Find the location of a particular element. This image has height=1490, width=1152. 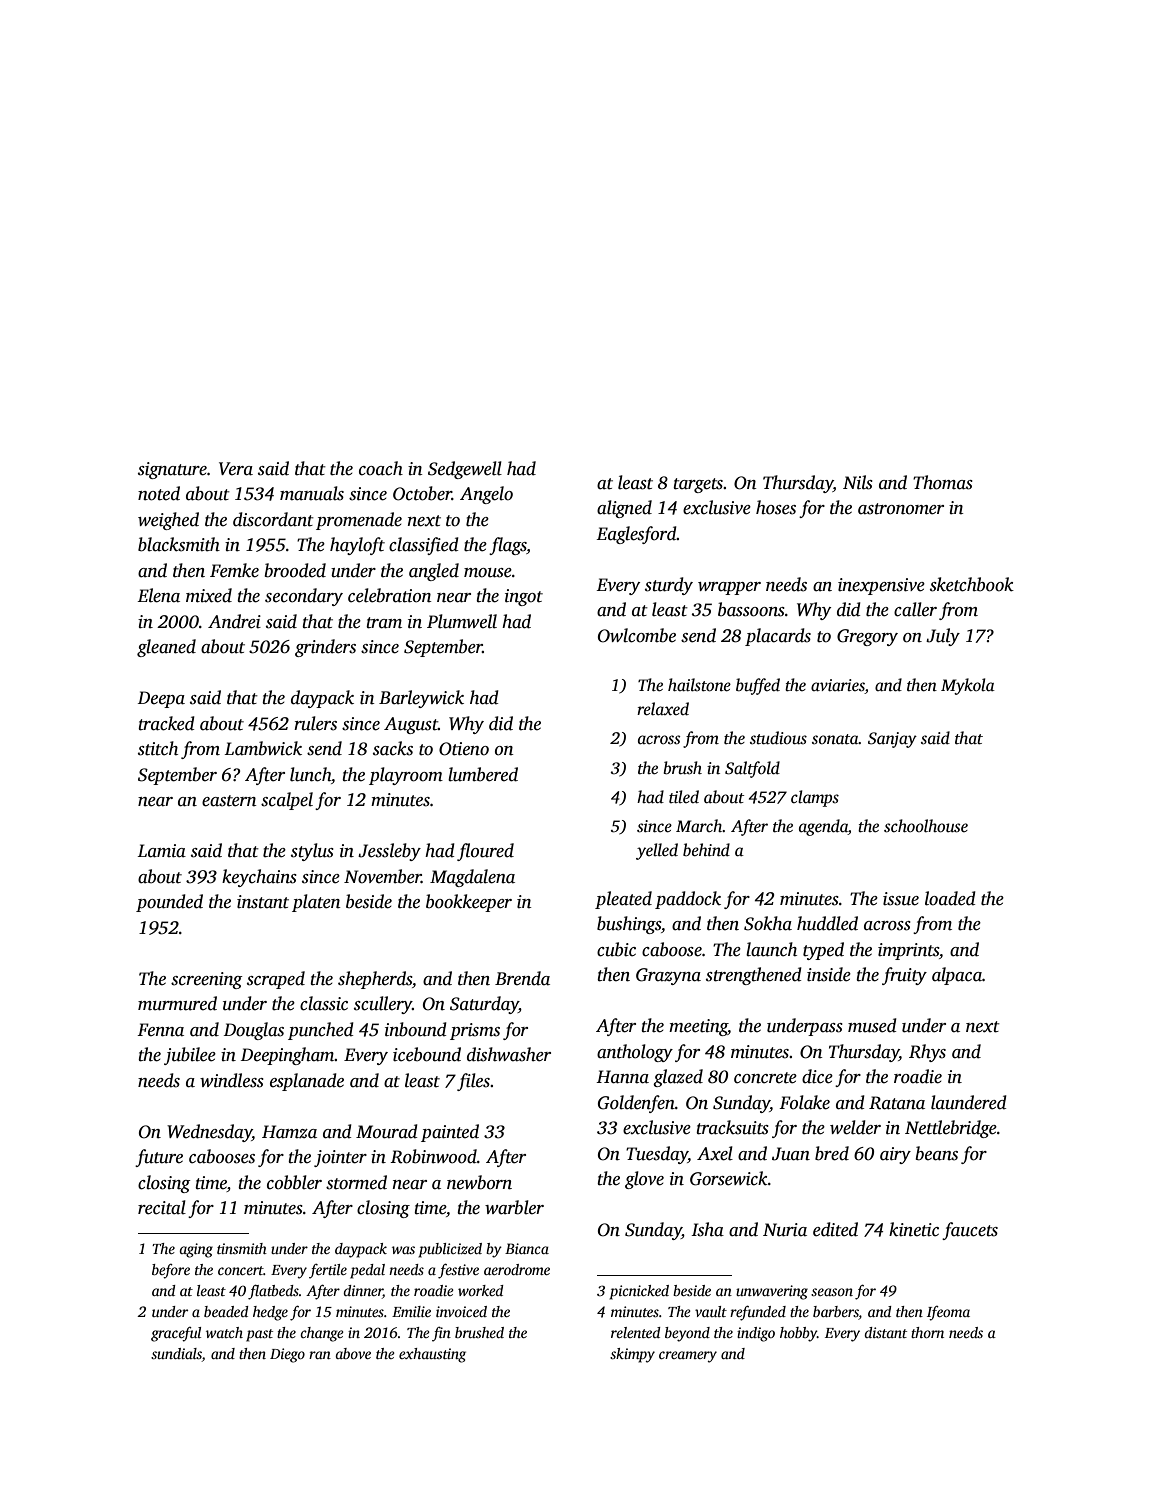

loaded is located at coordinates (950, 898).
